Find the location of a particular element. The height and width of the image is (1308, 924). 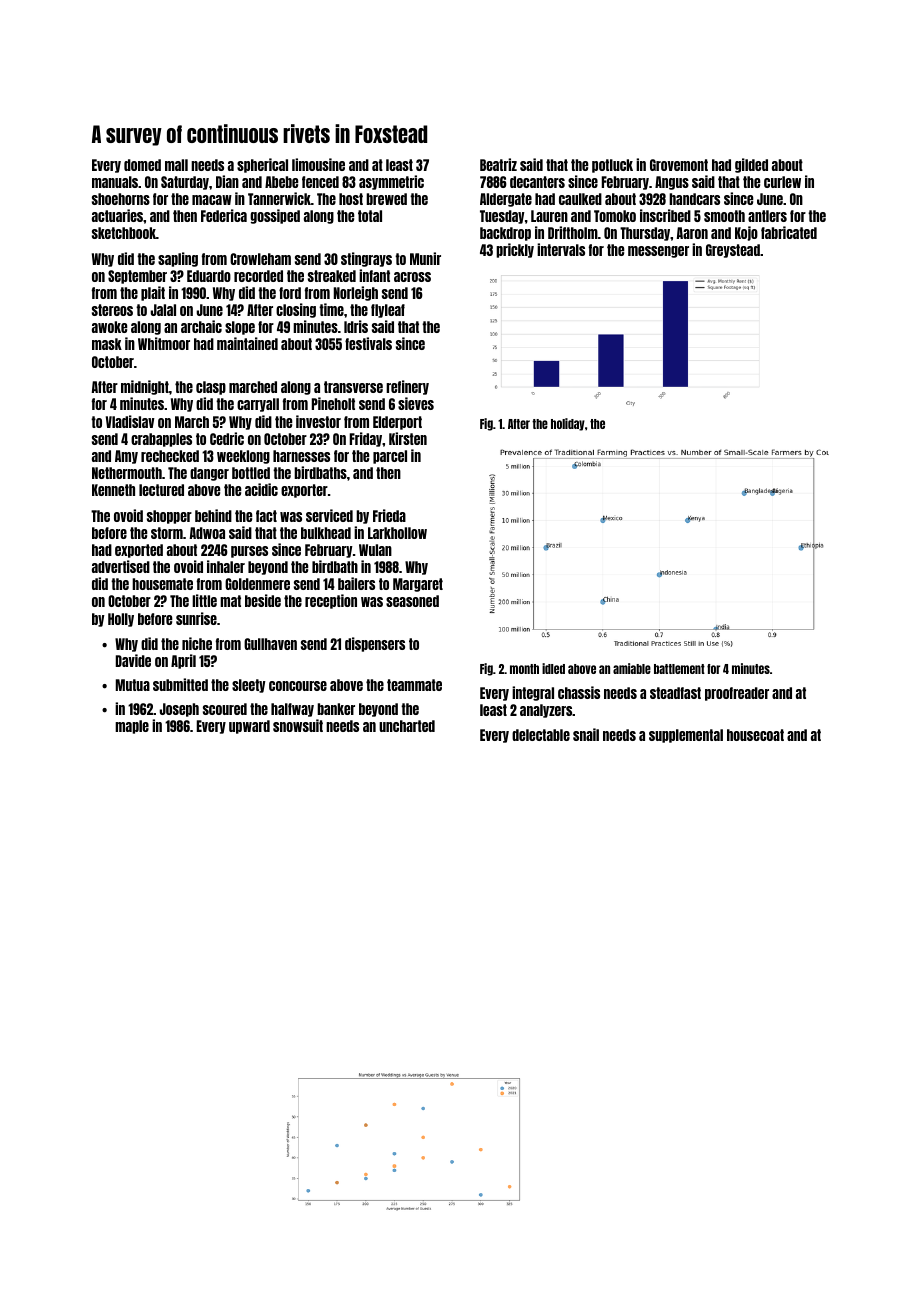

gilded is located at coordinates (751, 165).
